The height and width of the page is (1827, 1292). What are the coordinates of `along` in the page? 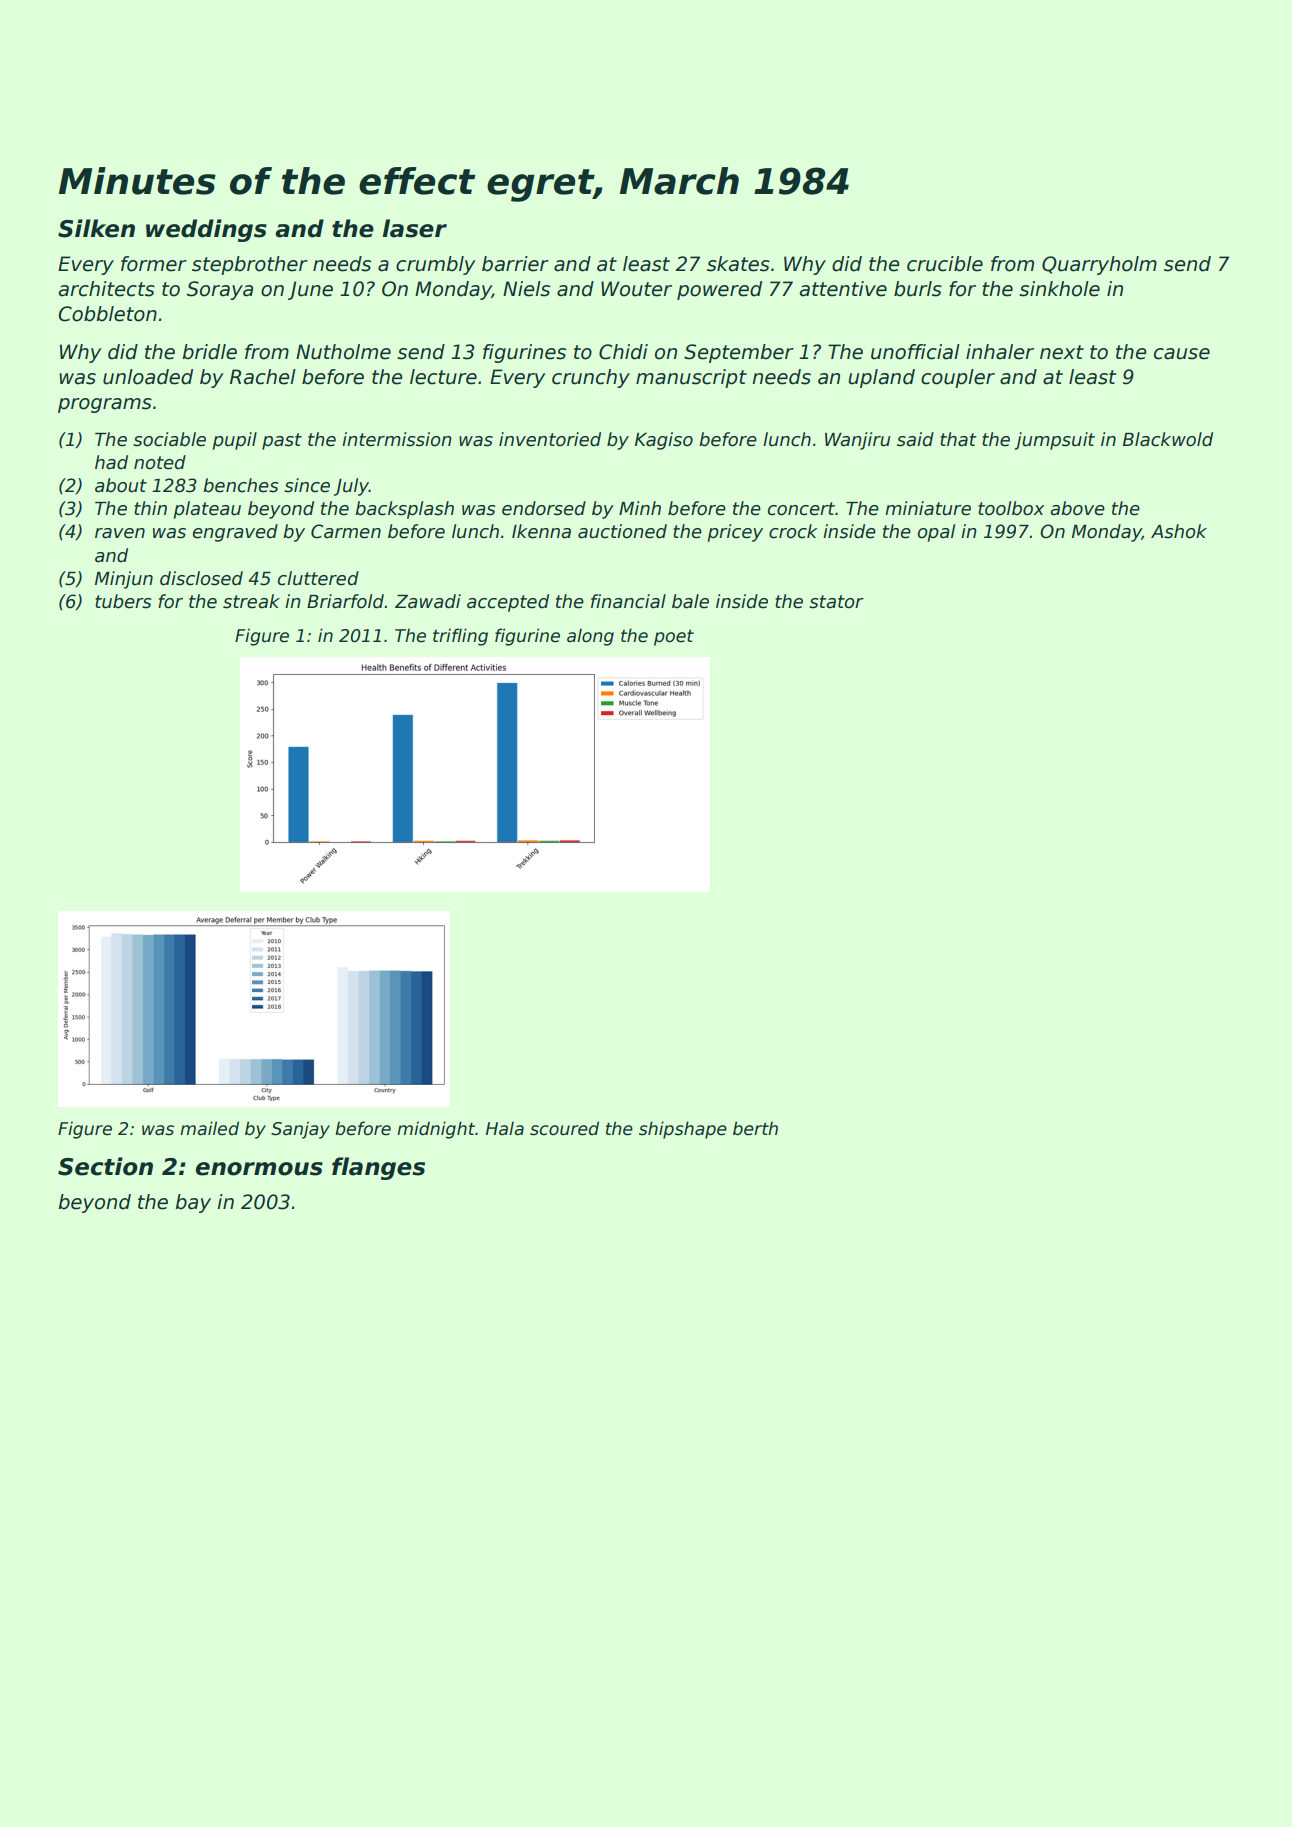 It's located at (590, 637).
